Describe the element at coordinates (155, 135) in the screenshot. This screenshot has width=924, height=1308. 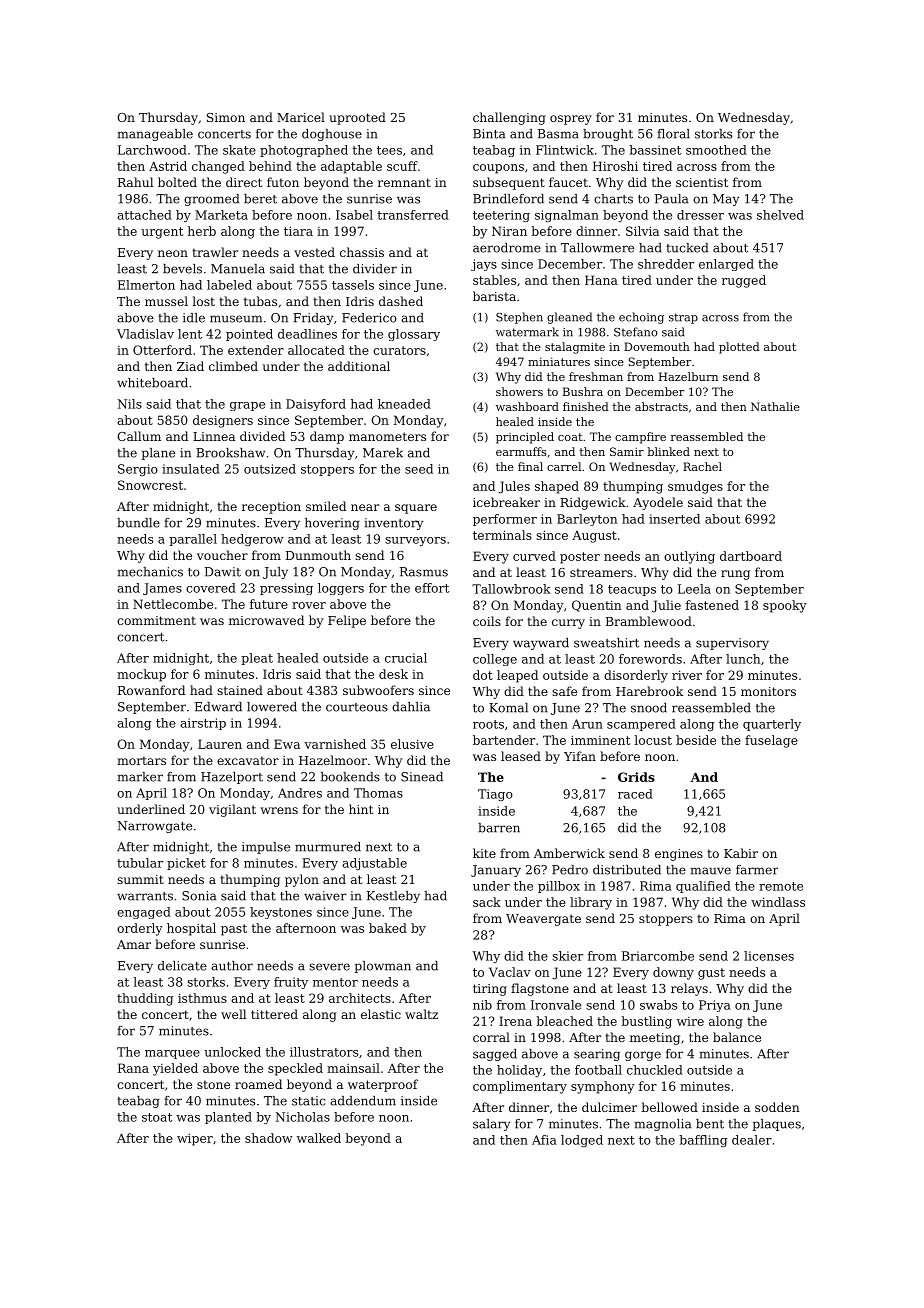
I see `manageable` at that location.
